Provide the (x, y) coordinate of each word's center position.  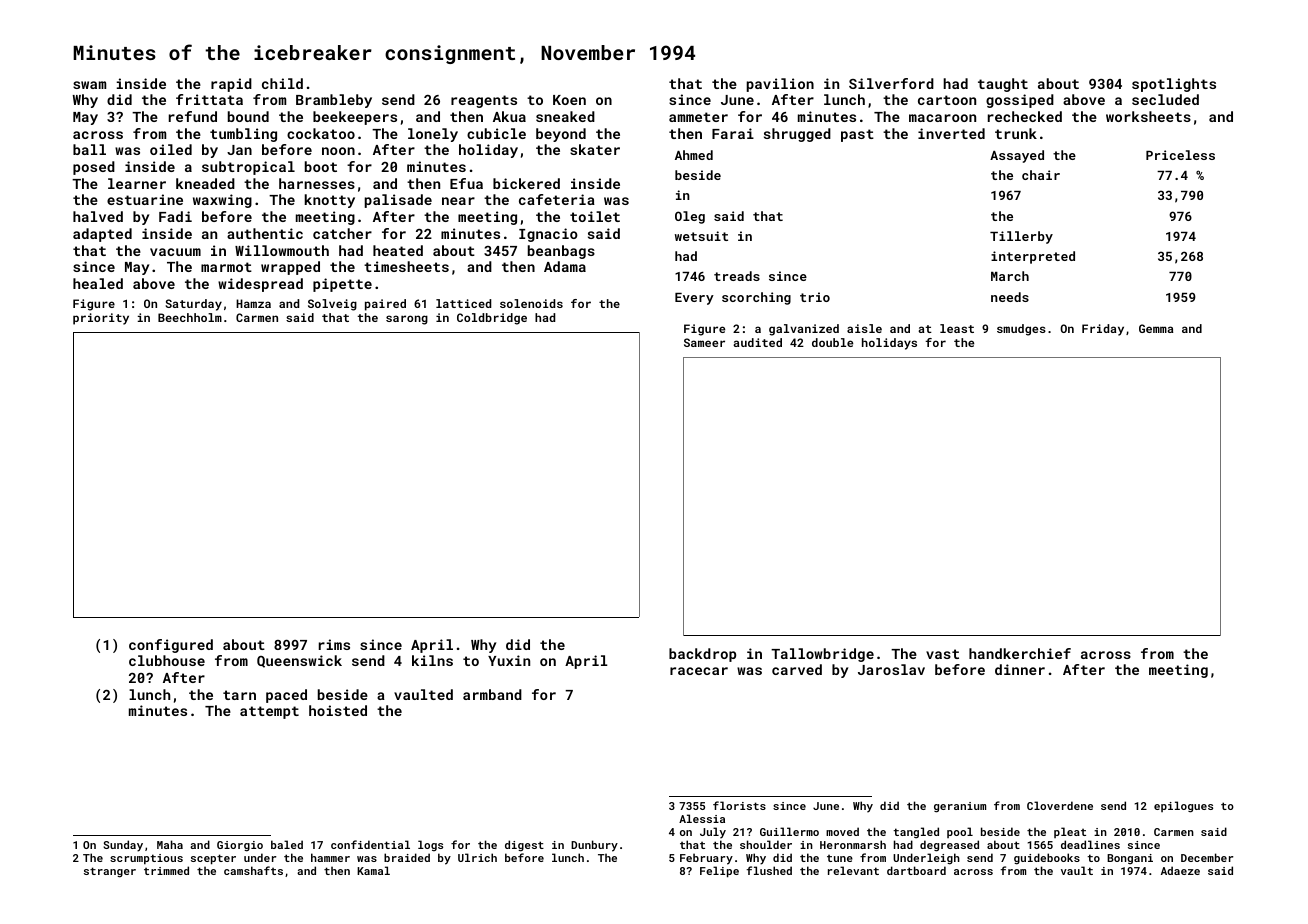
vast (942, 654)
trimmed (166, 870)
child (282, 83)
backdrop (702, 655)
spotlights (1174, 85)
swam (89, 85)
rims (334, 644)
